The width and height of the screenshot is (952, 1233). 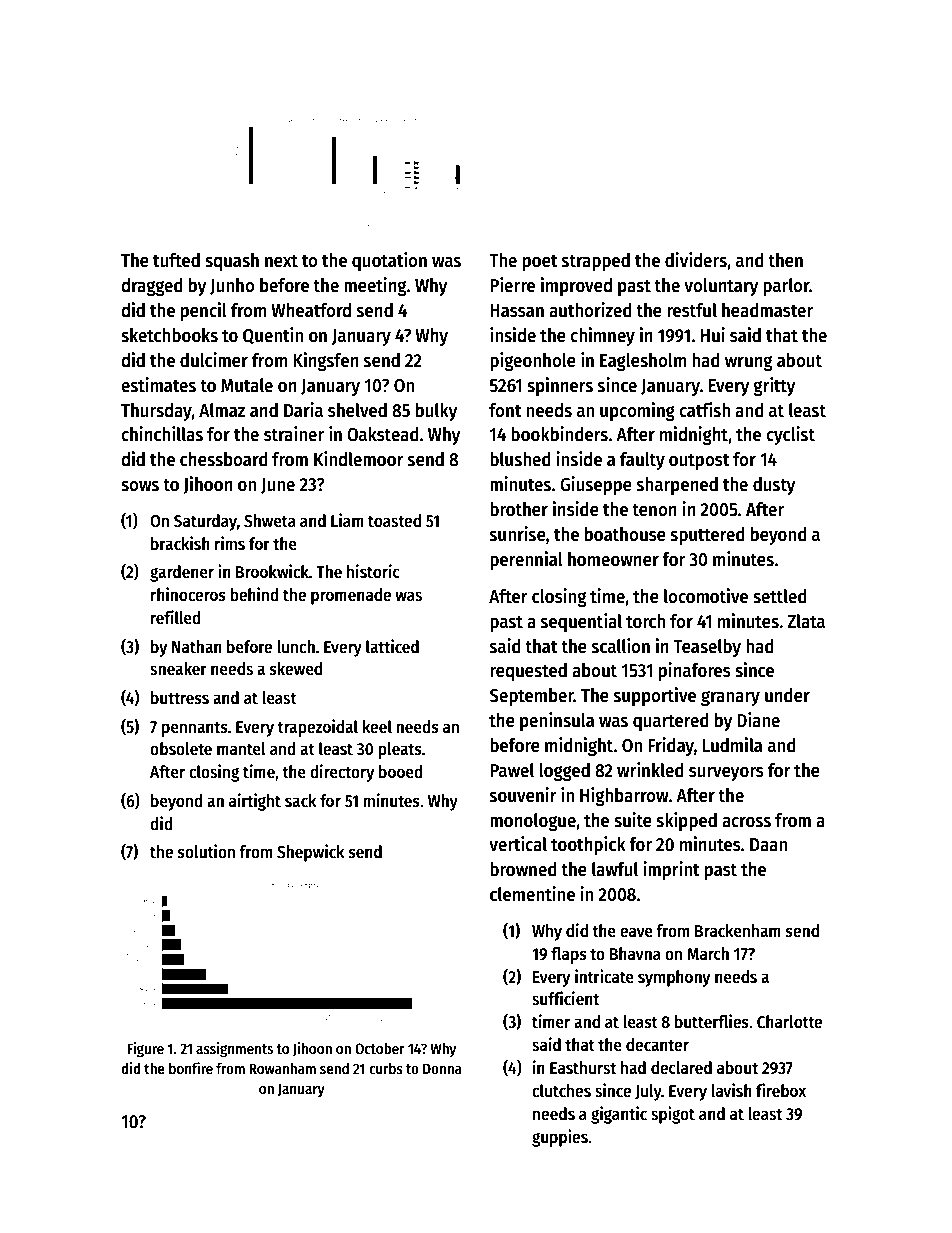 I want to click on Ludmila, so click(x=732, y=745).
